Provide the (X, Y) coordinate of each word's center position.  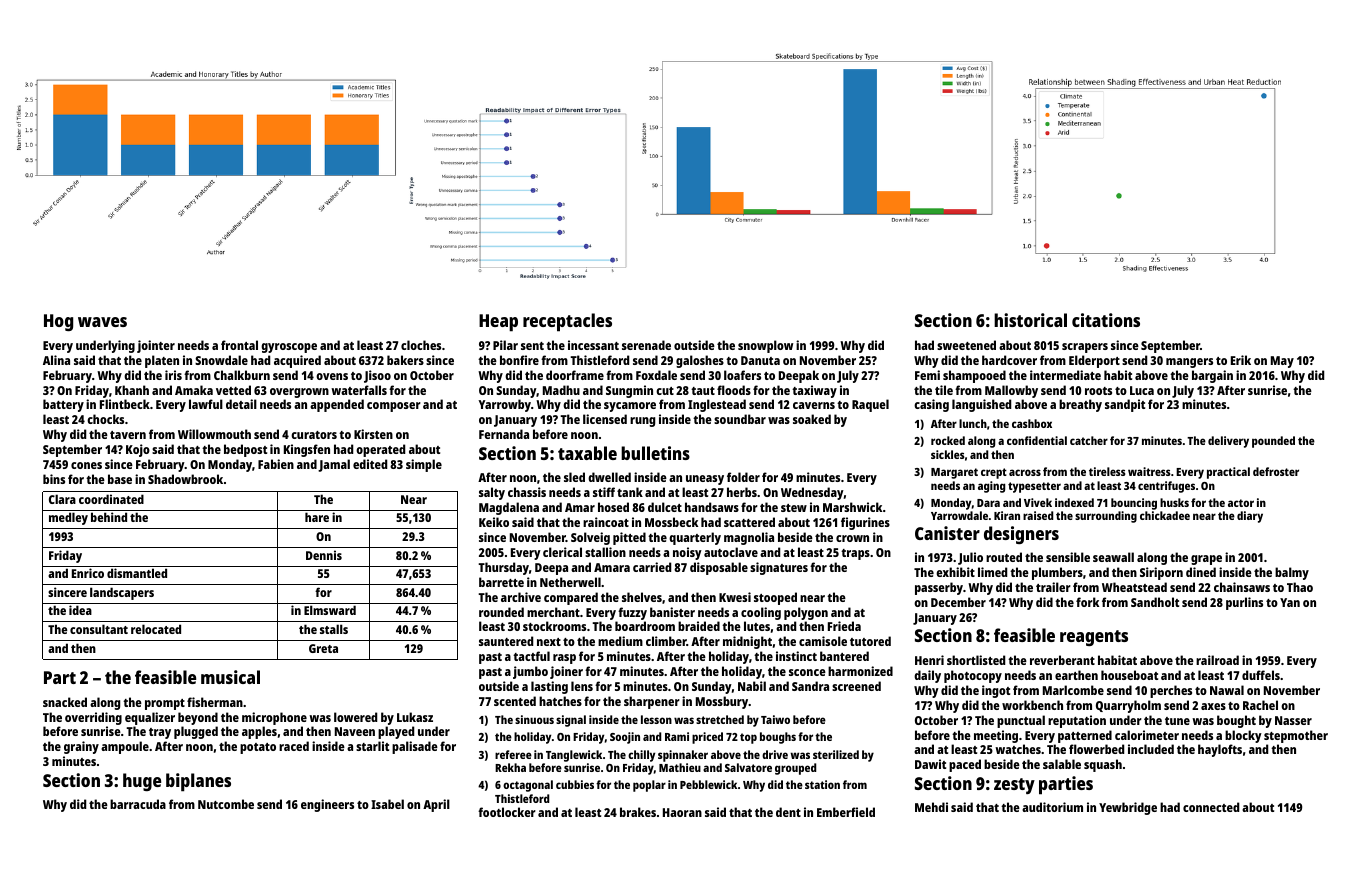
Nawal (1227, 690)
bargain (1212, 376)
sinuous (534, 719)
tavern (128, 435)
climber (666, 641)
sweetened (966, 345)
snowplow (765, 346)
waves (102, 322)
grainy (81, 747)
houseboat (1129, 675)
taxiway (814, 391)
